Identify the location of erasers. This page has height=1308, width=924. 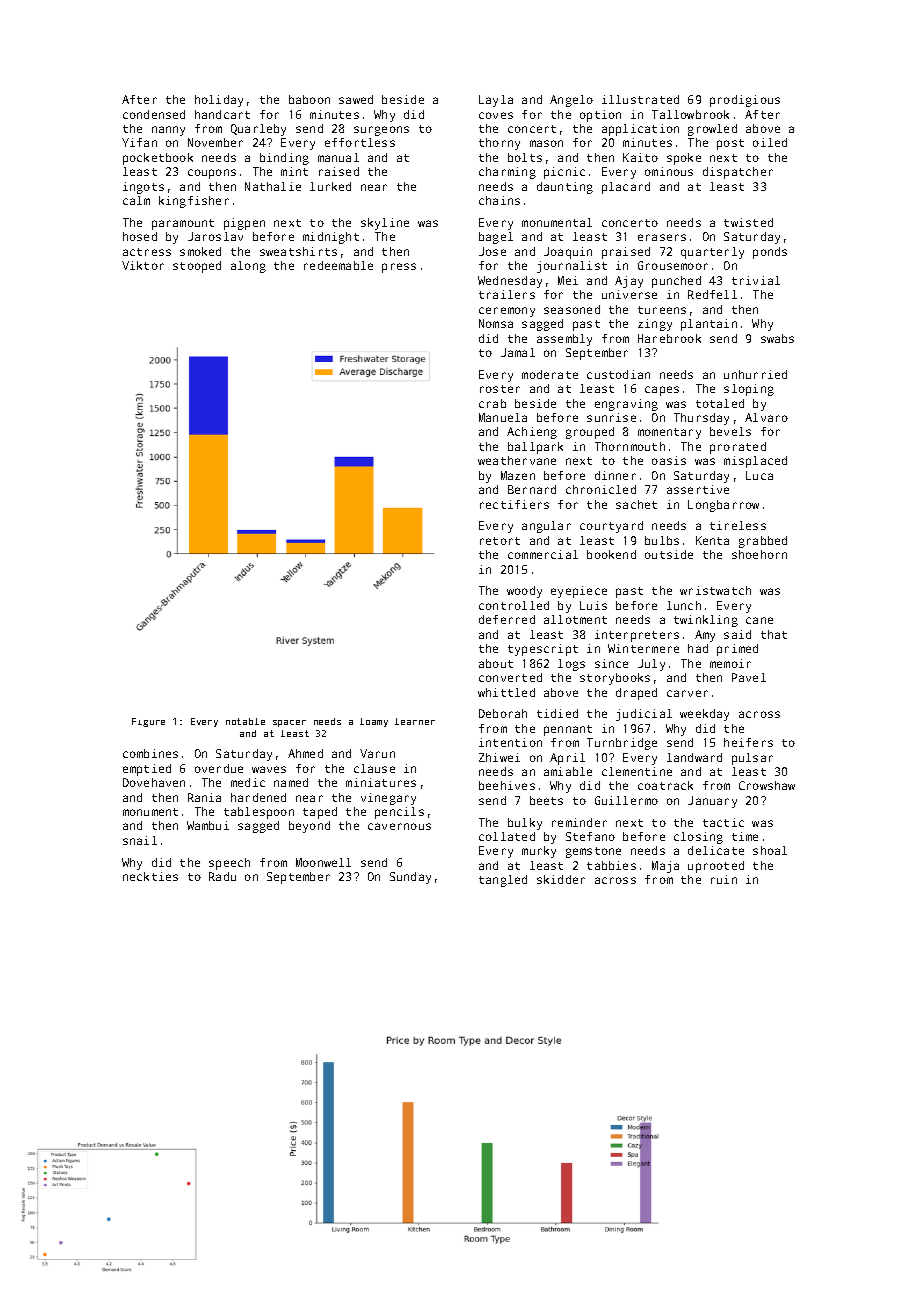
(662, 237).
